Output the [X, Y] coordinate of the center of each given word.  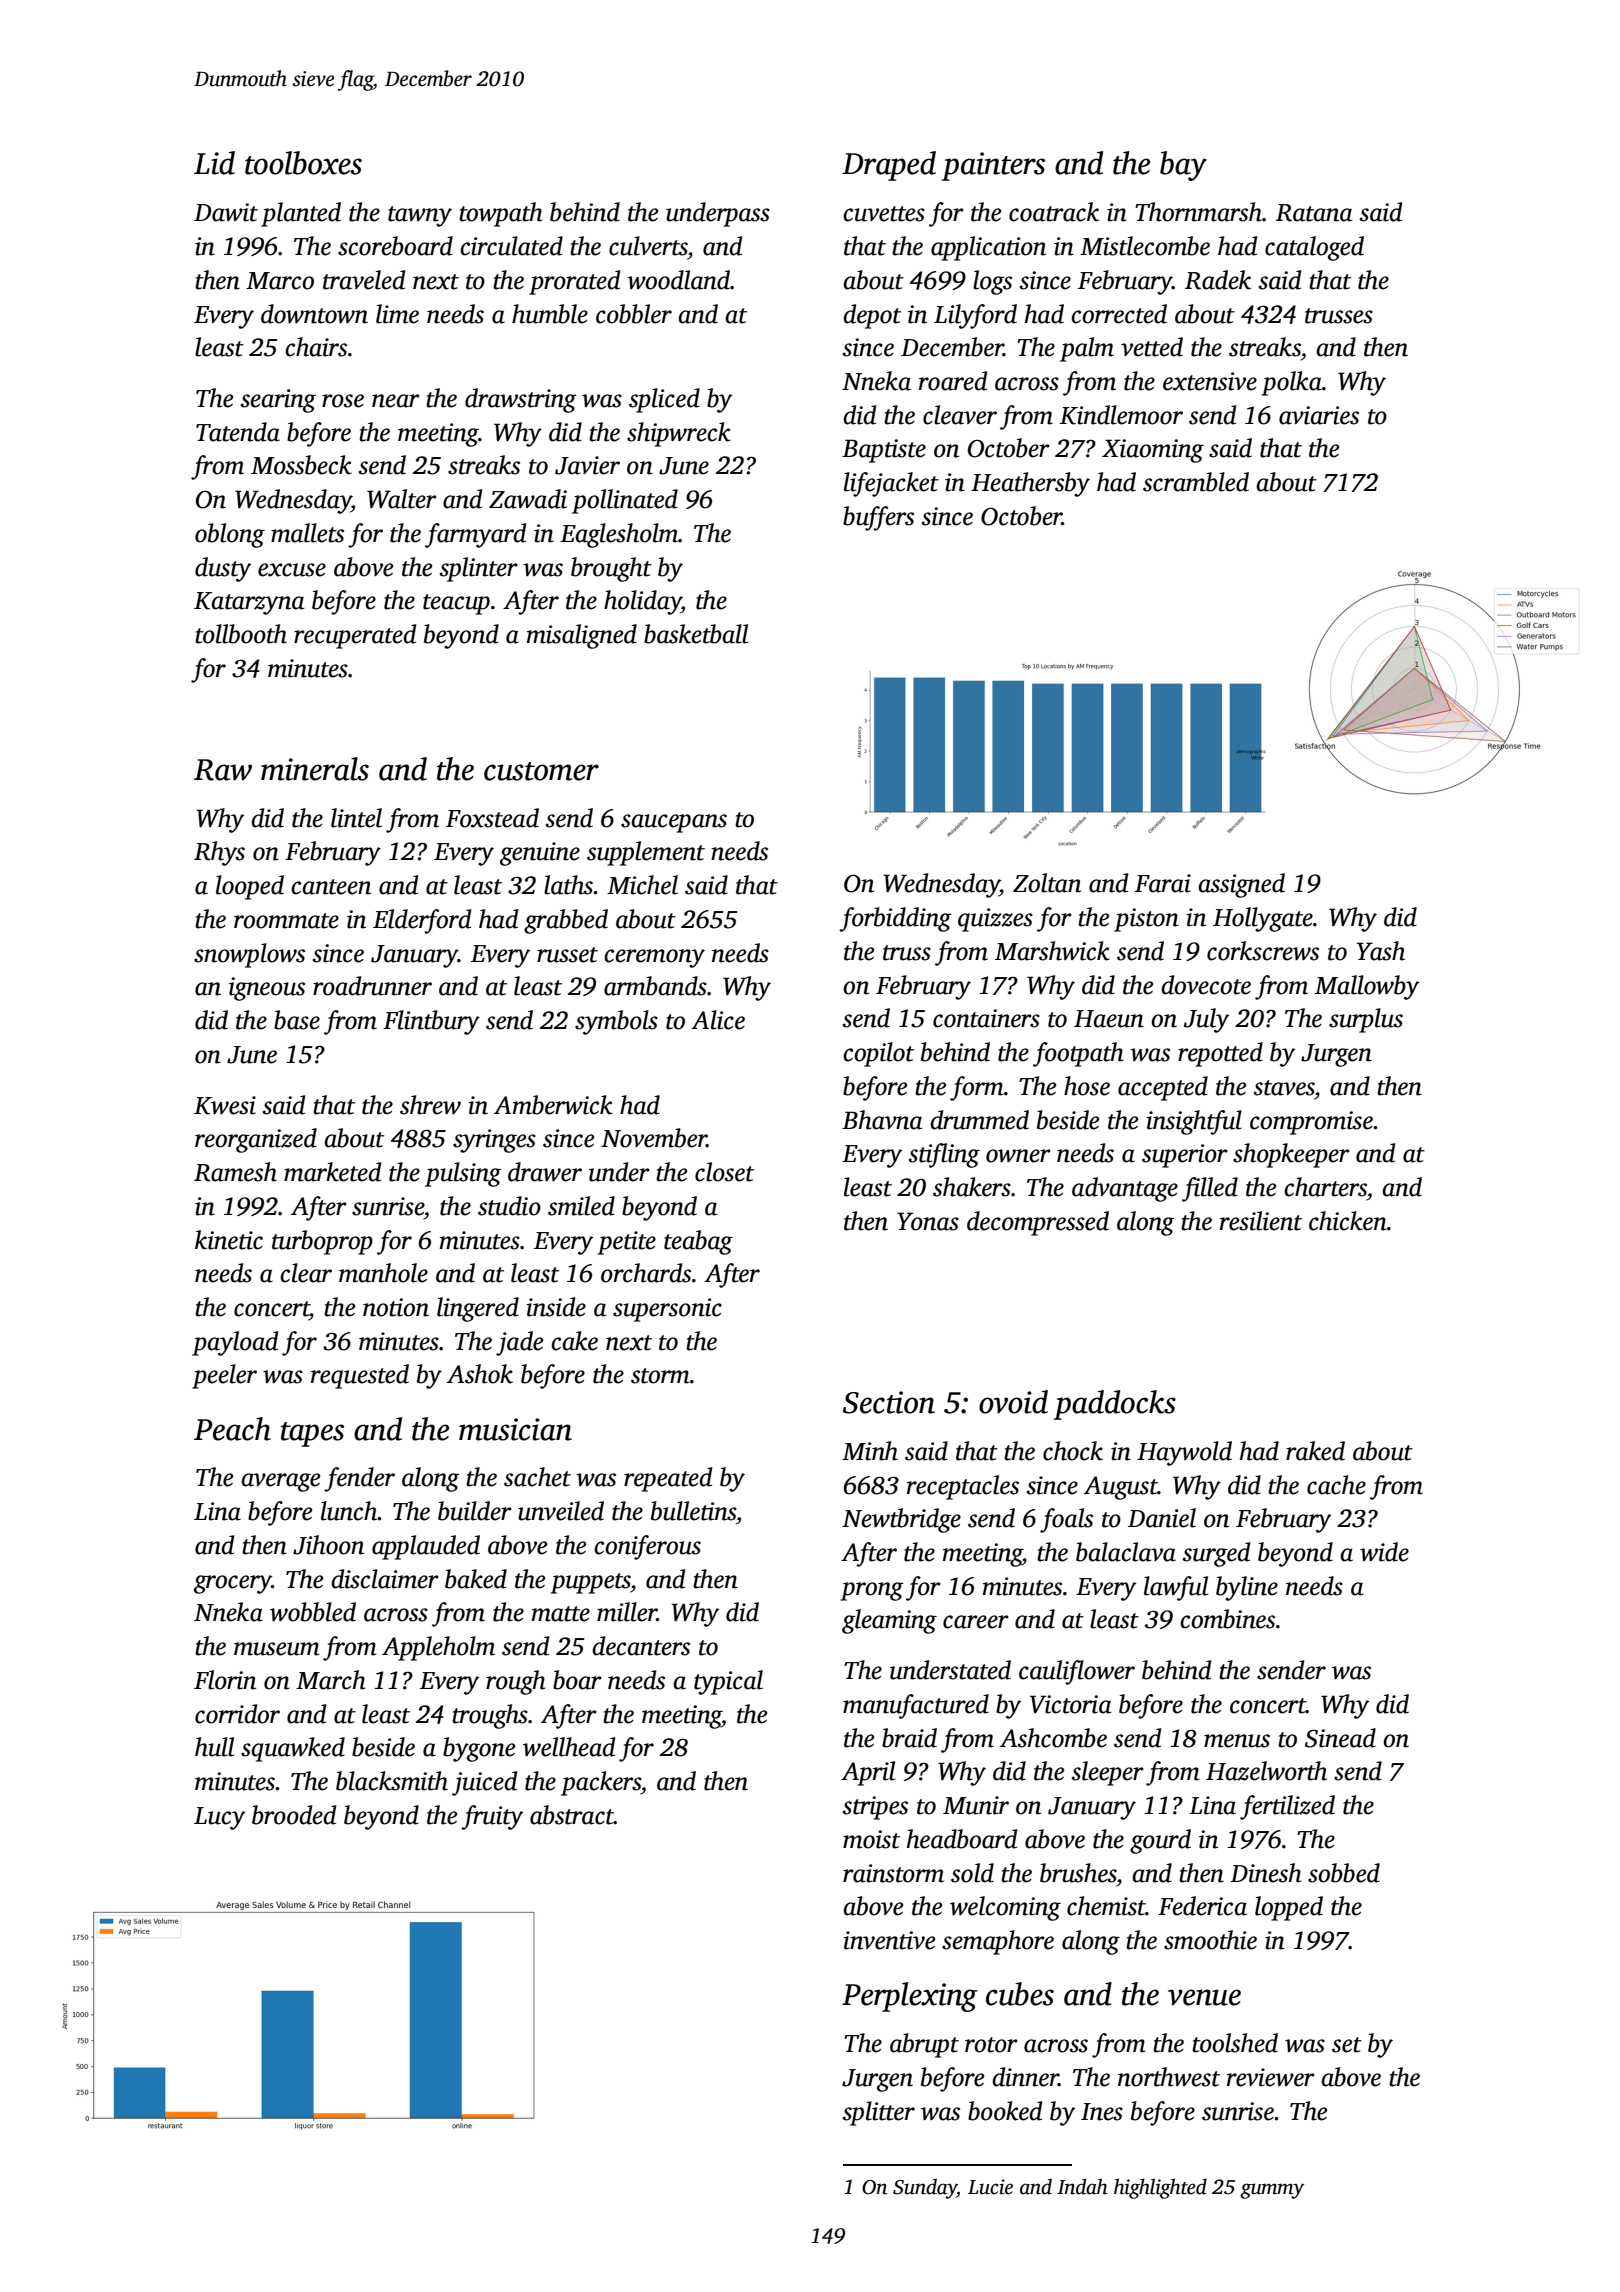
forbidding [895, 919]
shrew [430, 1105]
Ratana [1314, 213]
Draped [889, 166]
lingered [478, 1309]
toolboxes [303, 163]
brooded [294, 1815]
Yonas [928, 1221]
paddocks [1114, 1405]
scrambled [1196, 482]
